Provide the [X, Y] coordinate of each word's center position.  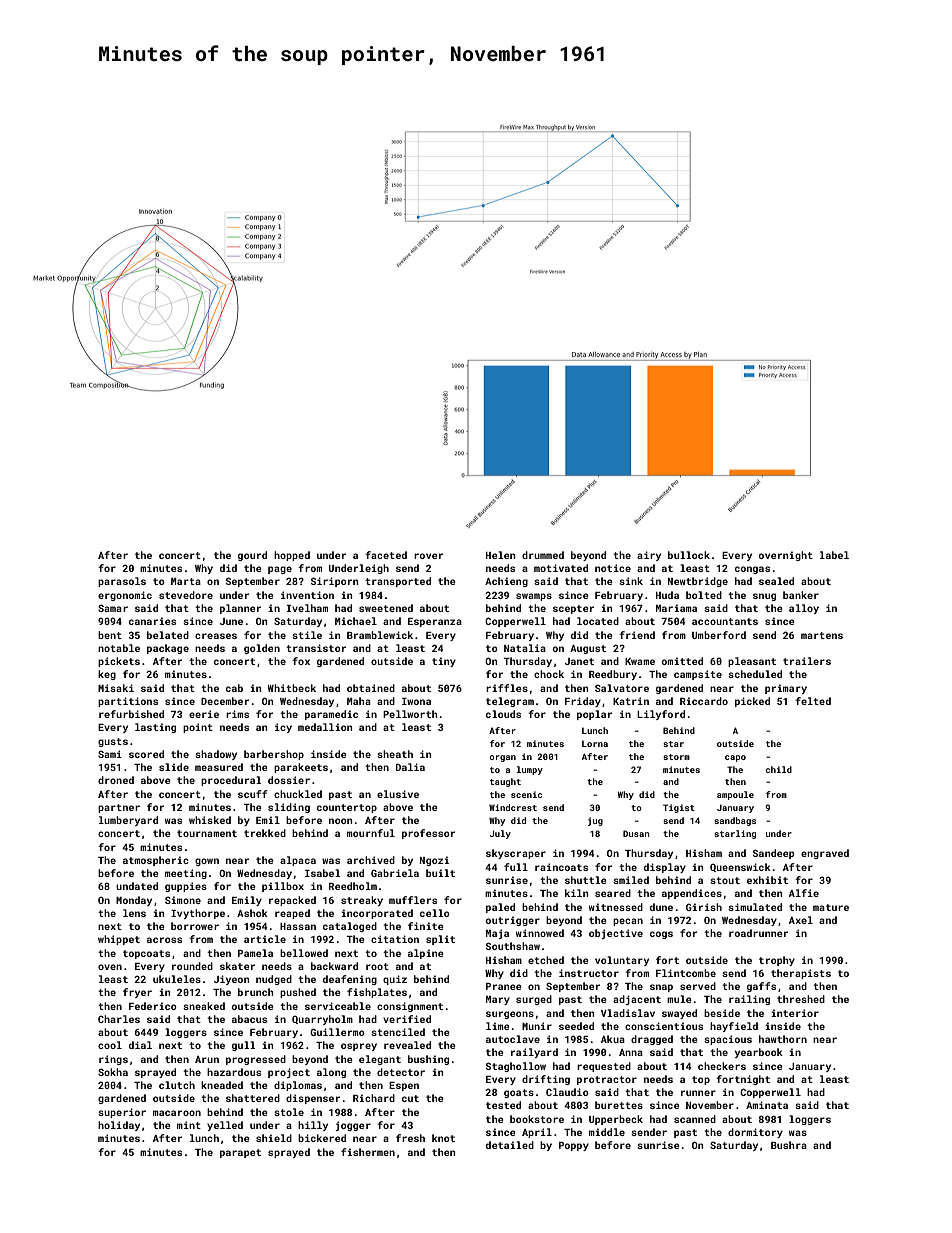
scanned [695, 1119]
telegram [510, 702]
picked [752, 702]
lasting [155, 728]
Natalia [525, 648]
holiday [119, 1126]
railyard [534, 1053]
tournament [207, 833]
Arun [207, 1059]
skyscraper [516, 854]
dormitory [755, 1133]
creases [216, 636]
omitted [682, 661]
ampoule [735, 795]
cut [410, 1098]
